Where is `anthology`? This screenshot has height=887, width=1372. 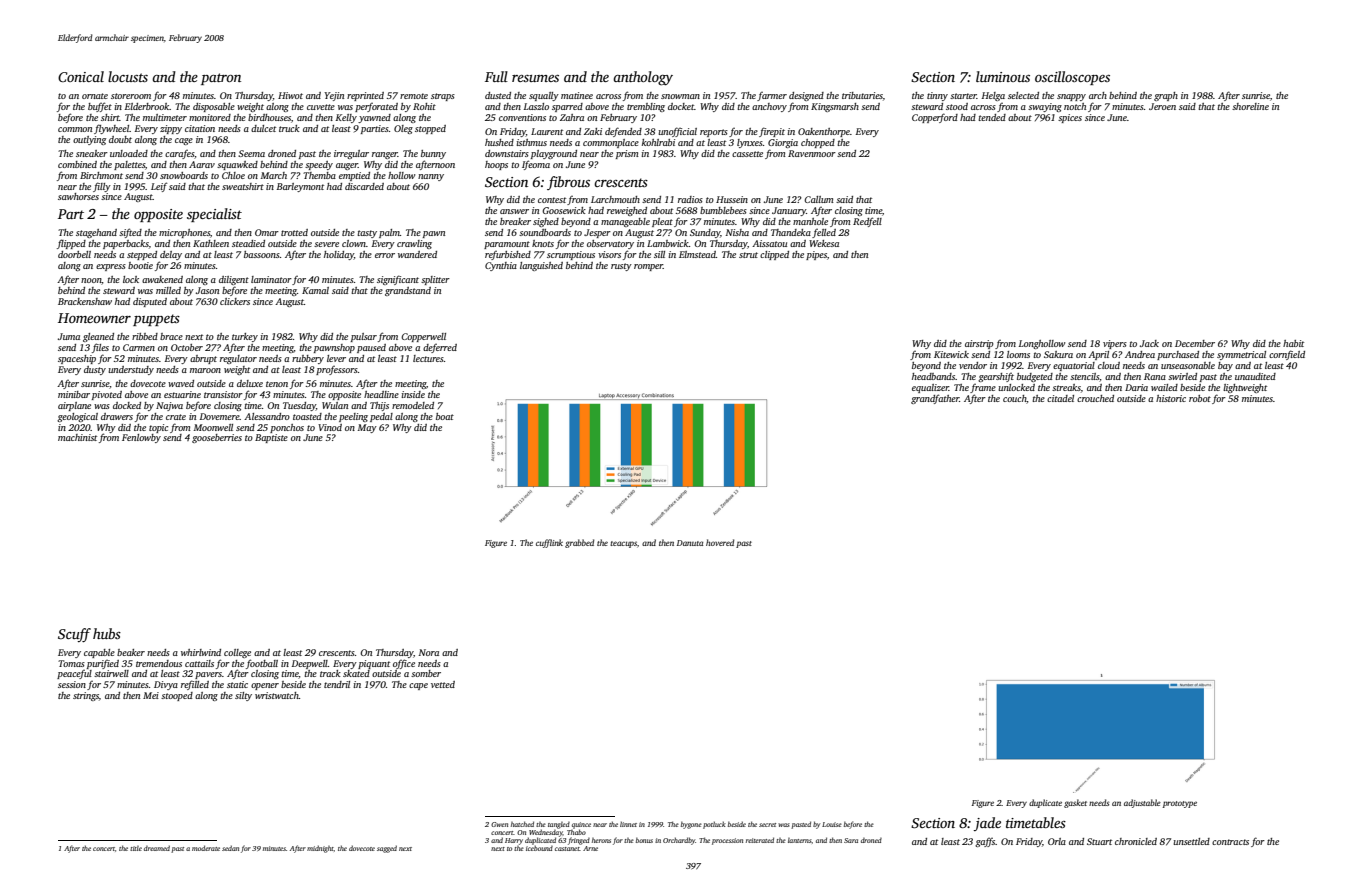
anthology is located at coordinates (643, 78).
